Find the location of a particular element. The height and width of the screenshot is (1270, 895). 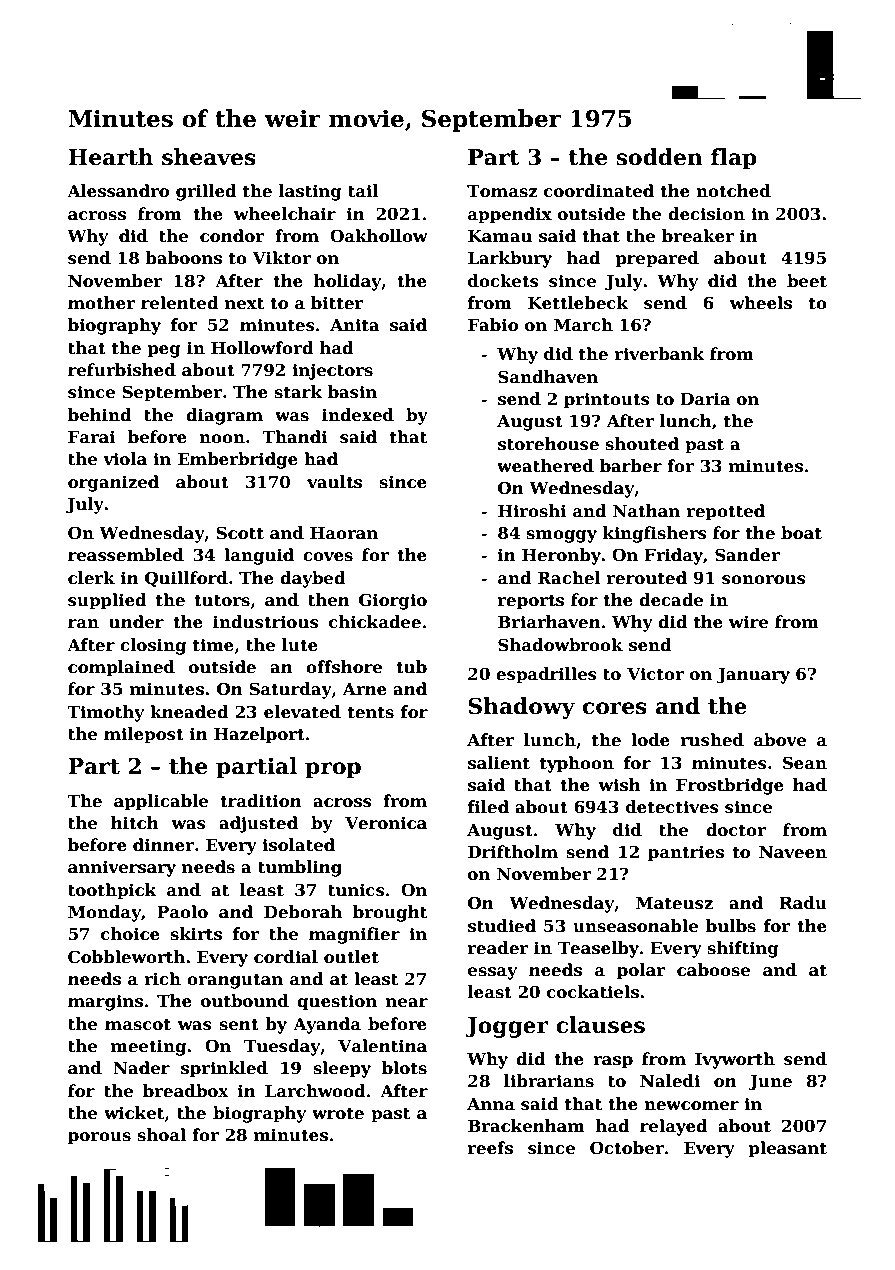

Nader is located at coordinates (141, 1068).
